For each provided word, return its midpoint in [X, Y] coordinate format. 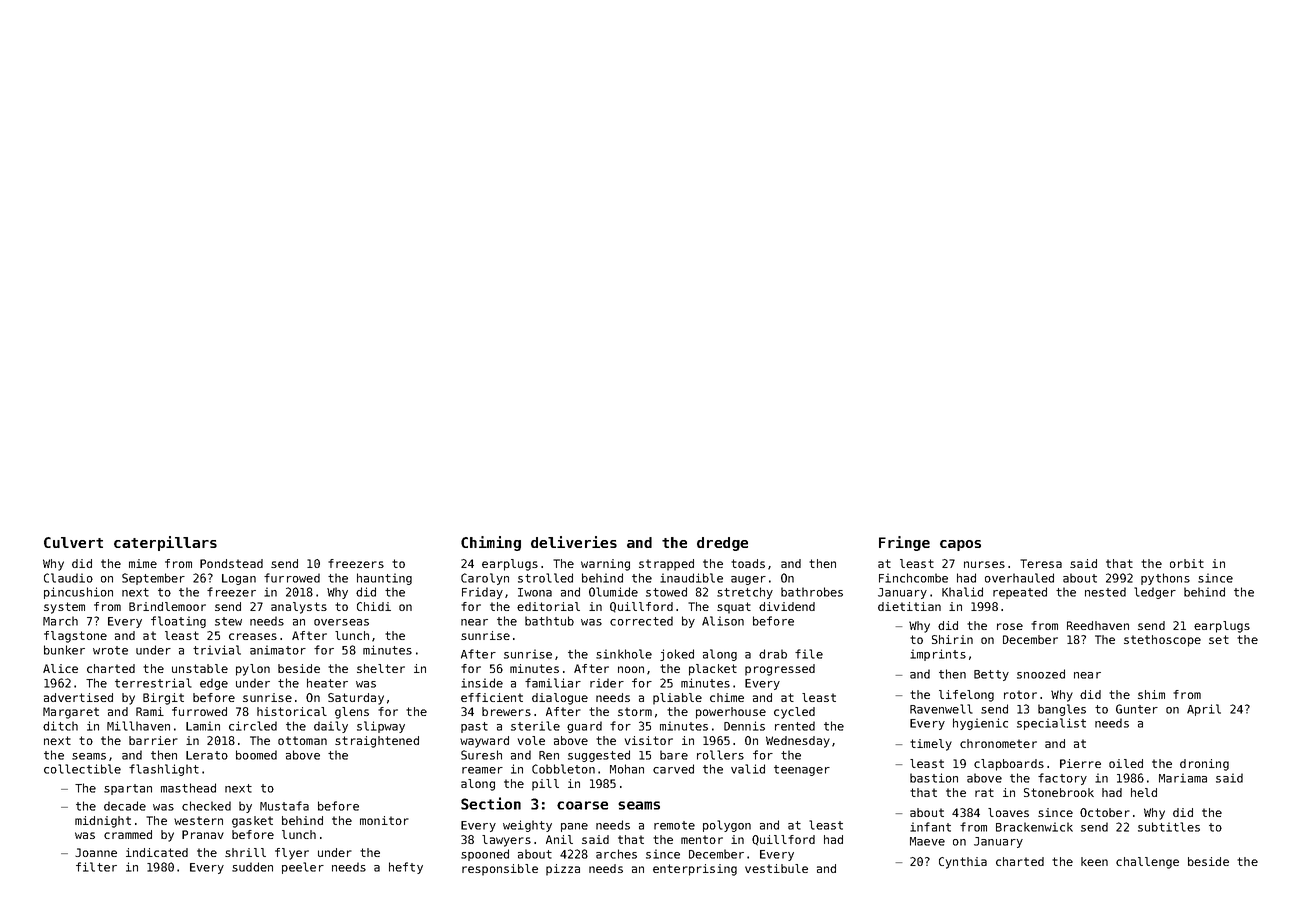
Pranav [203, 834]
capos [960, 545]
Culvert [73, 542]
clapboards [1009, 765]
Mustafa [284, 806]
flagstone [75, 637]
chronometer [998, 743]
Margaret [71, 713]
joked [677, 655]
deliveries [574, 542]
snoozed [1041, 674]
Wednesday [798, 742]
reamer [482, 770]
